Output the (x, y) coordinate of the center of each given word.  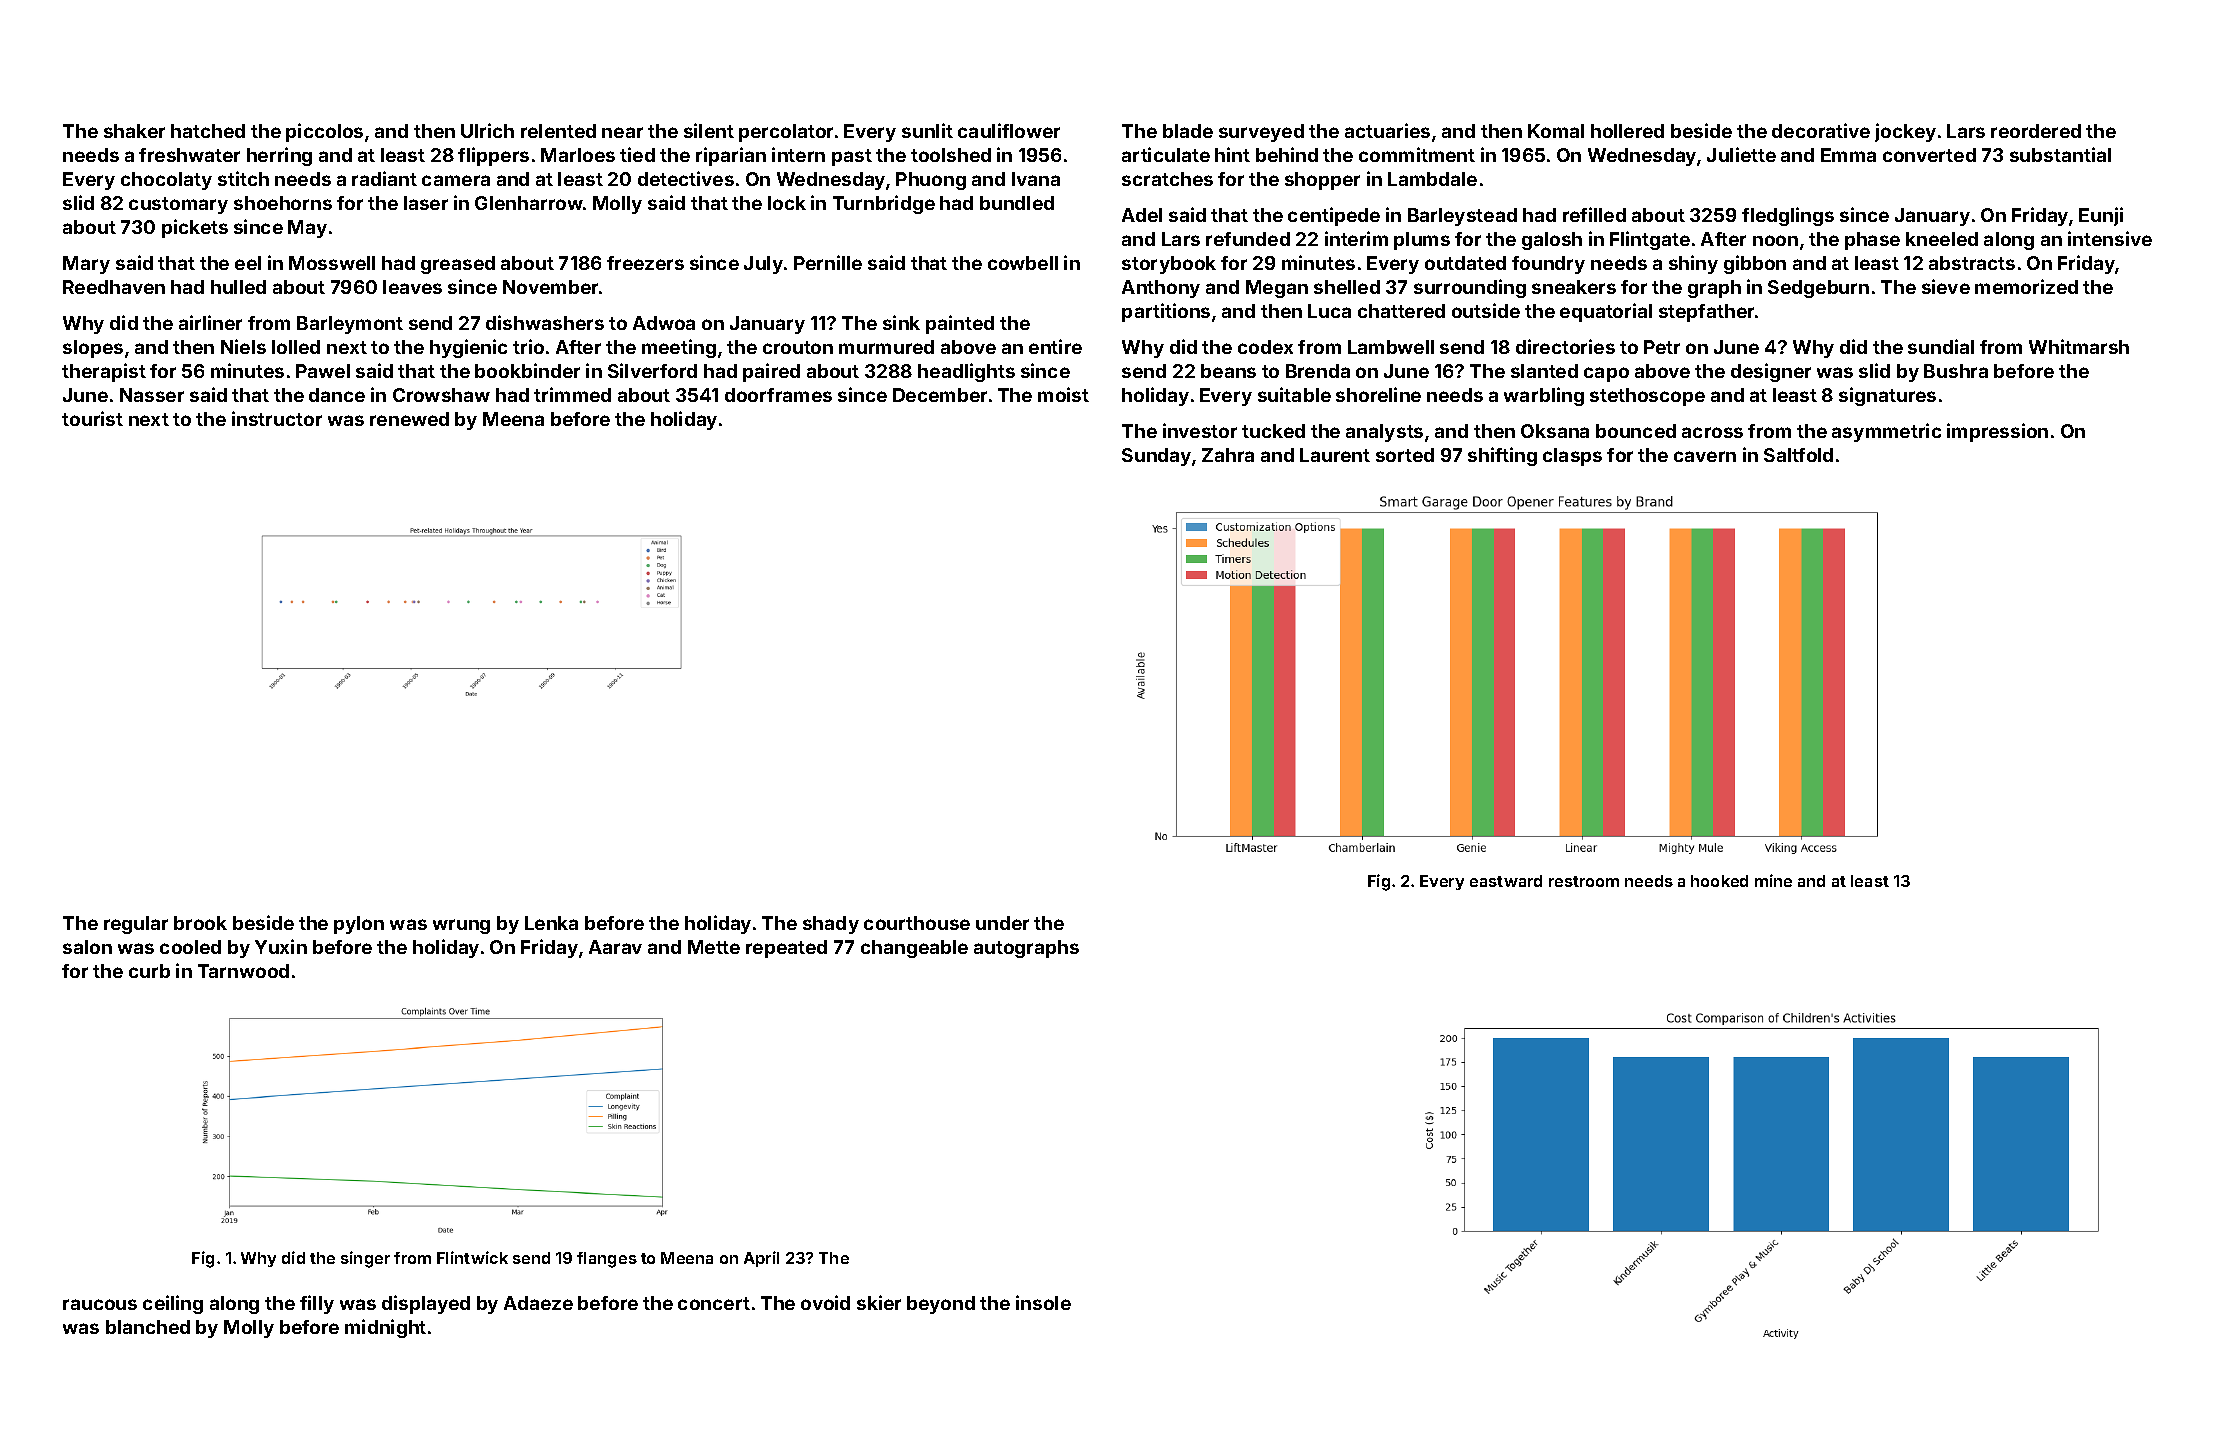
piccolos (324, 132)
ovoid (825, 1302)
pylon (359, 925)
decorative (1821, 130)
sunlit (927, 130)
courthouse (917, 923)
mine (1773, 880)
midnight (385, 1328)
